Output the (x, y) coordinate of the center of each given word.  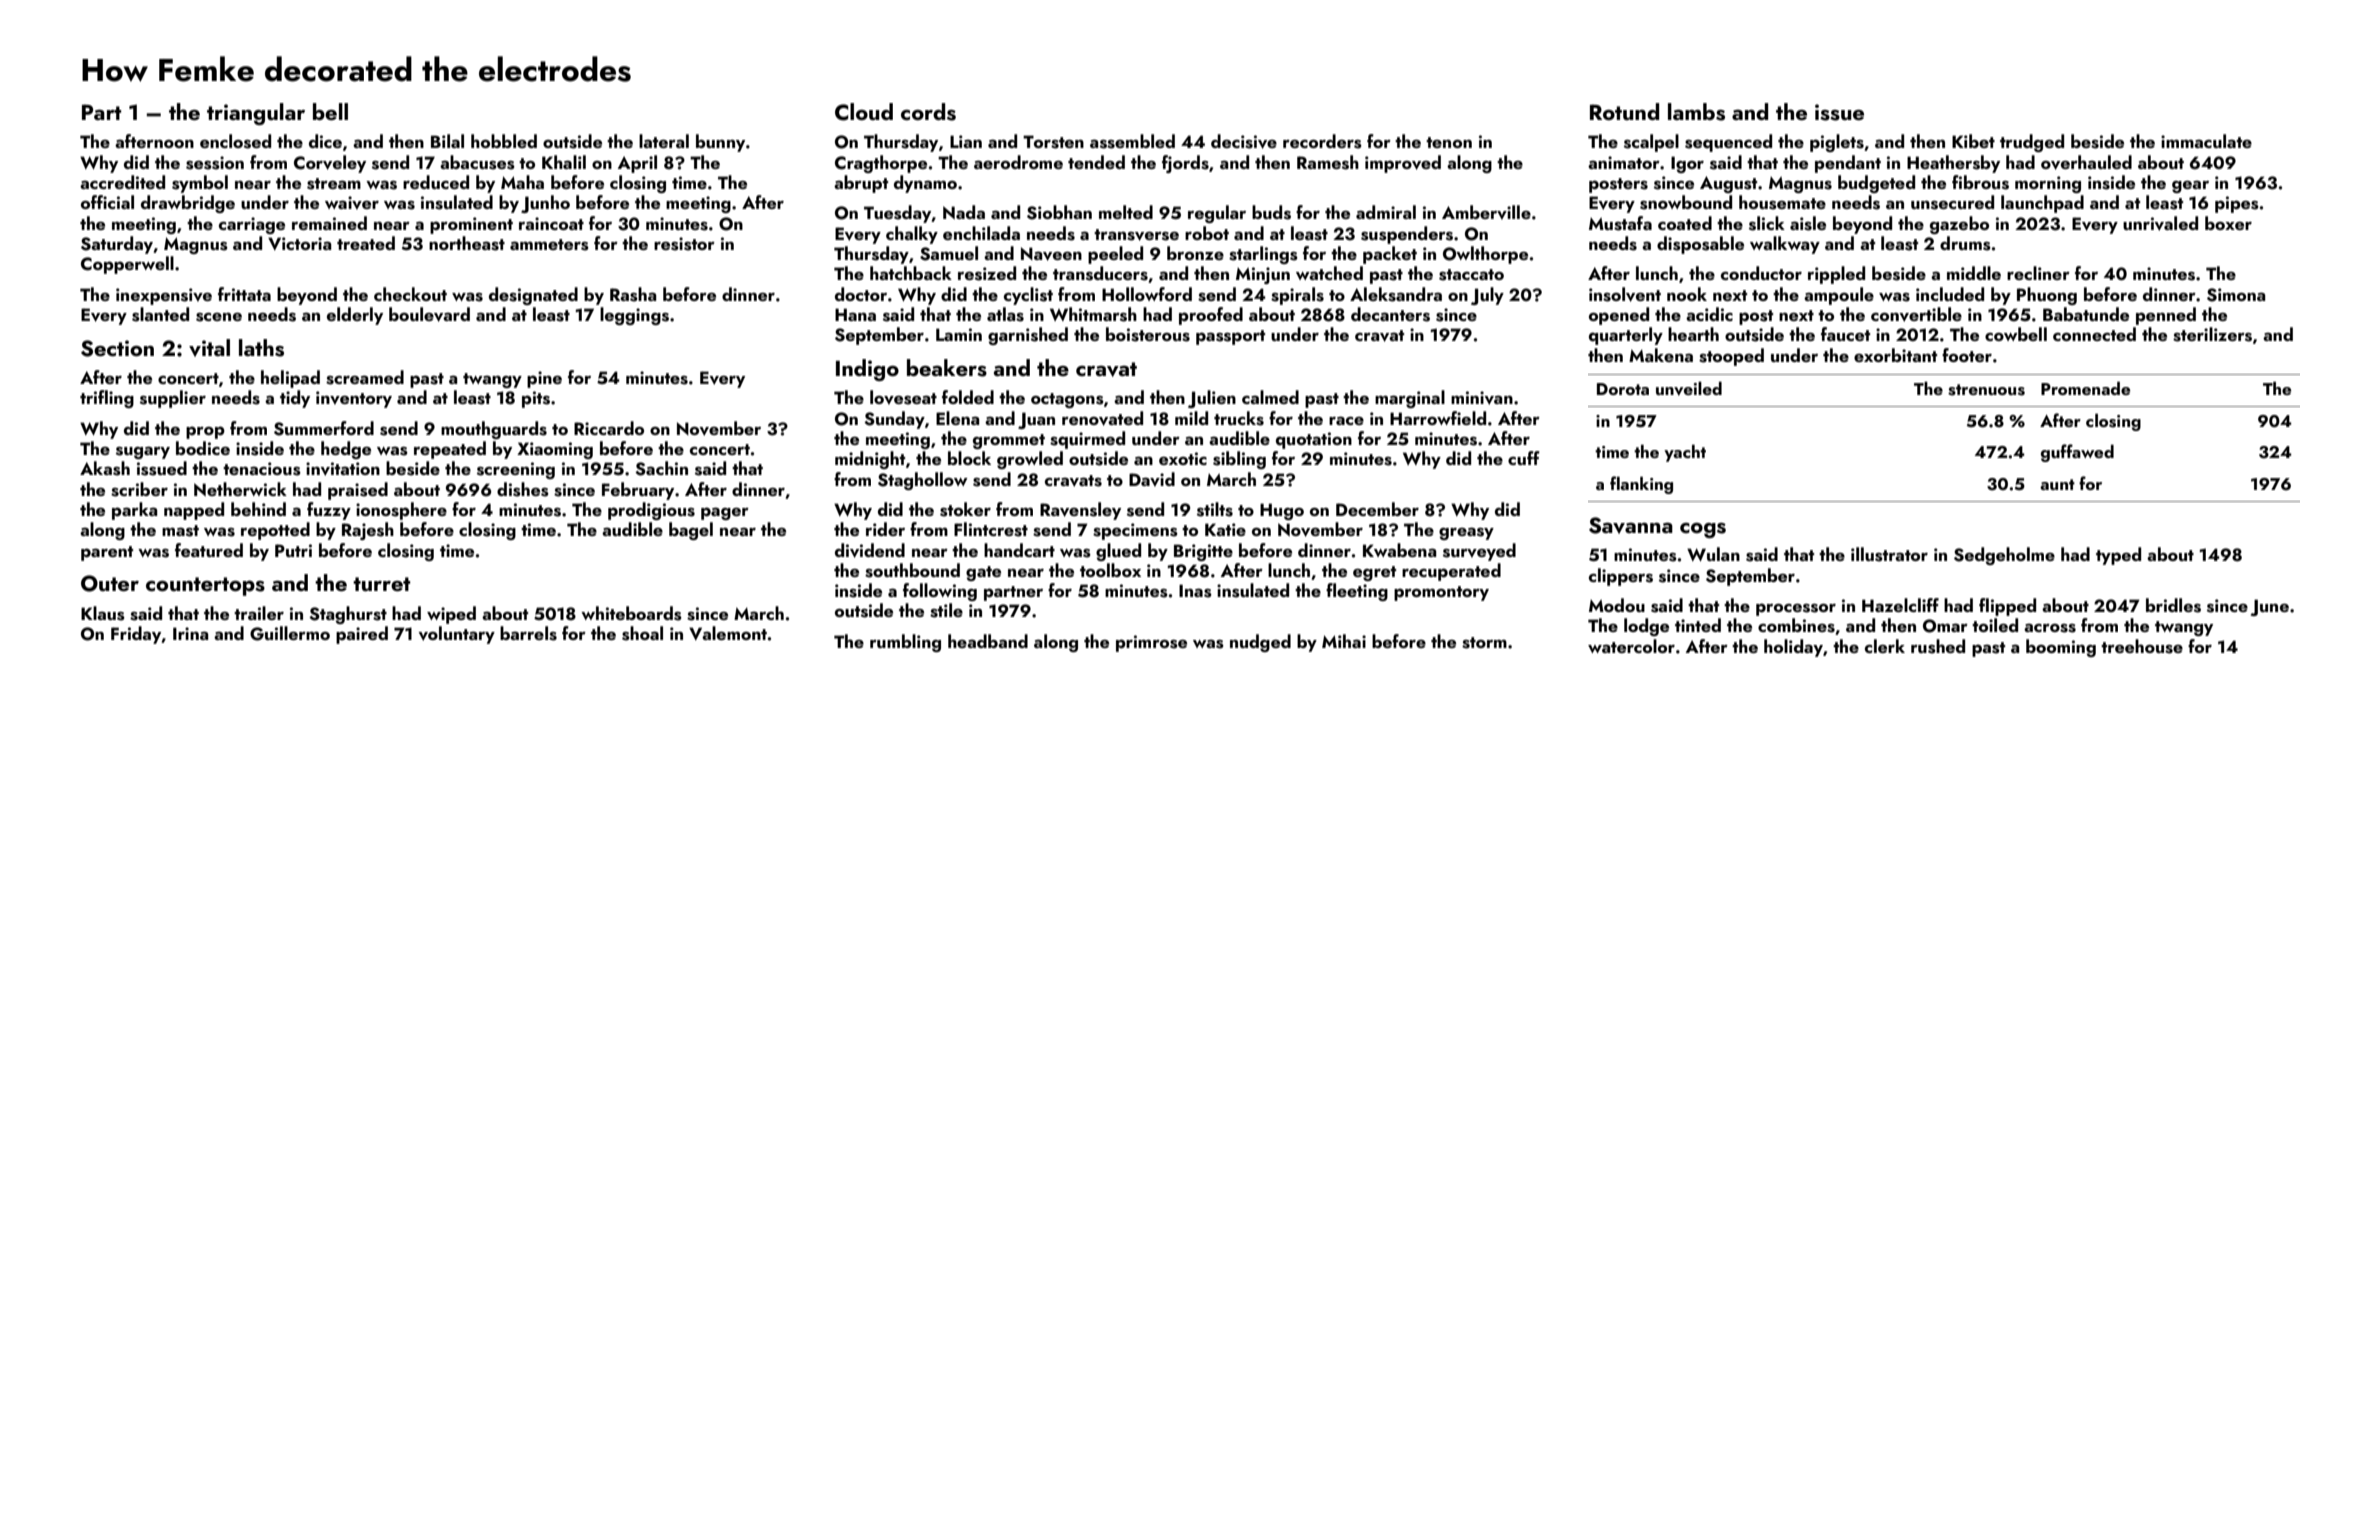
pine (544, 379)
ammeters (549, 245)
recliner (2038, 273)
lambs (1696, 112)
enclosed (235, 141)
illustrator (1889, 554)
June (2270, 607)
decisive (1244, 141)
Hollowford (1147, 294)
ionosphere (401, 511)
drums (1965, 243)
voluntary (457, 635)
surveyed (1479, 552)
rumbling (905, 643)
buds (1271, 212)
